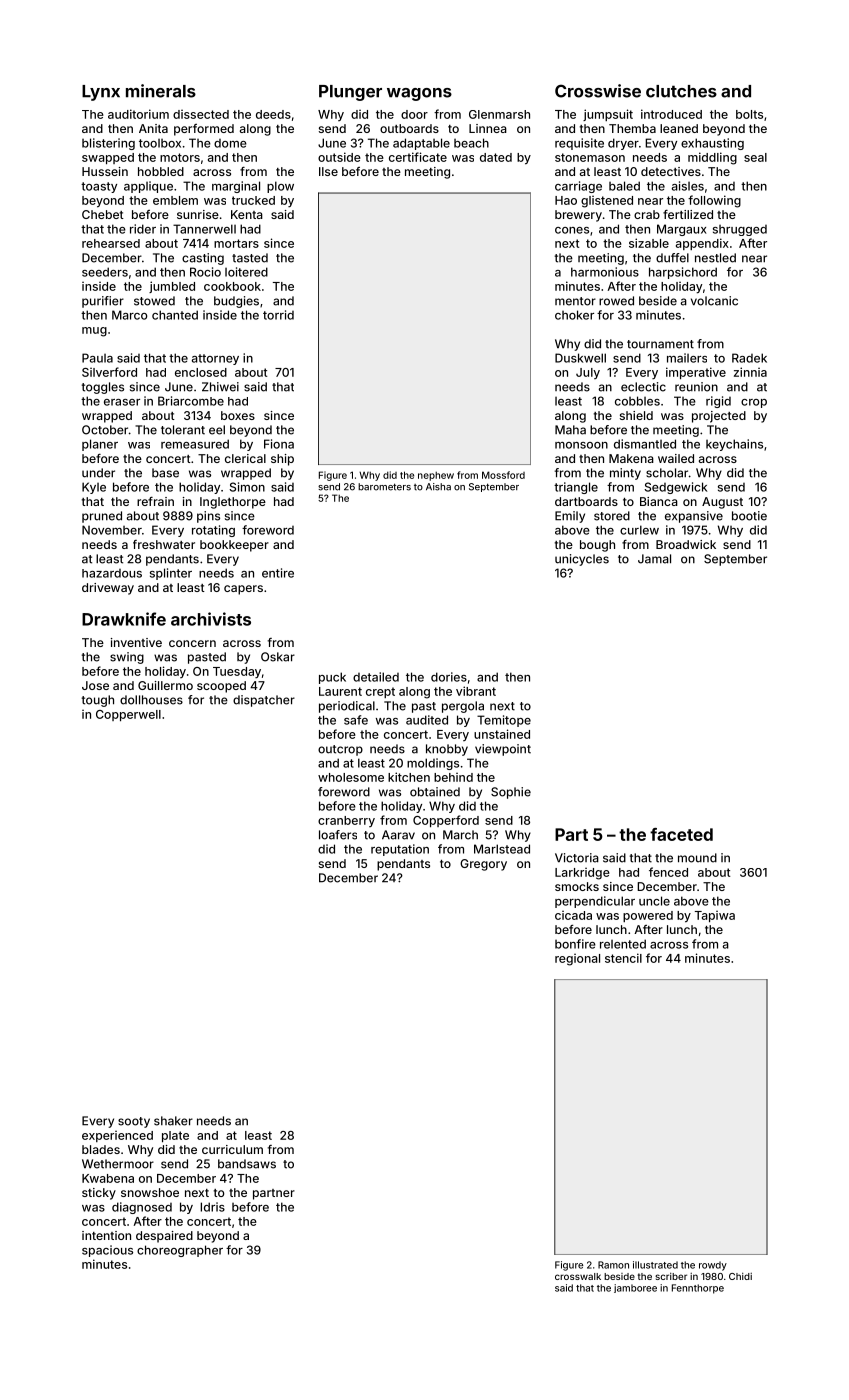  What do you see at coordinates (278, 315) in the screenshot?
I see `torrid` at bounding box center [278, 315].
